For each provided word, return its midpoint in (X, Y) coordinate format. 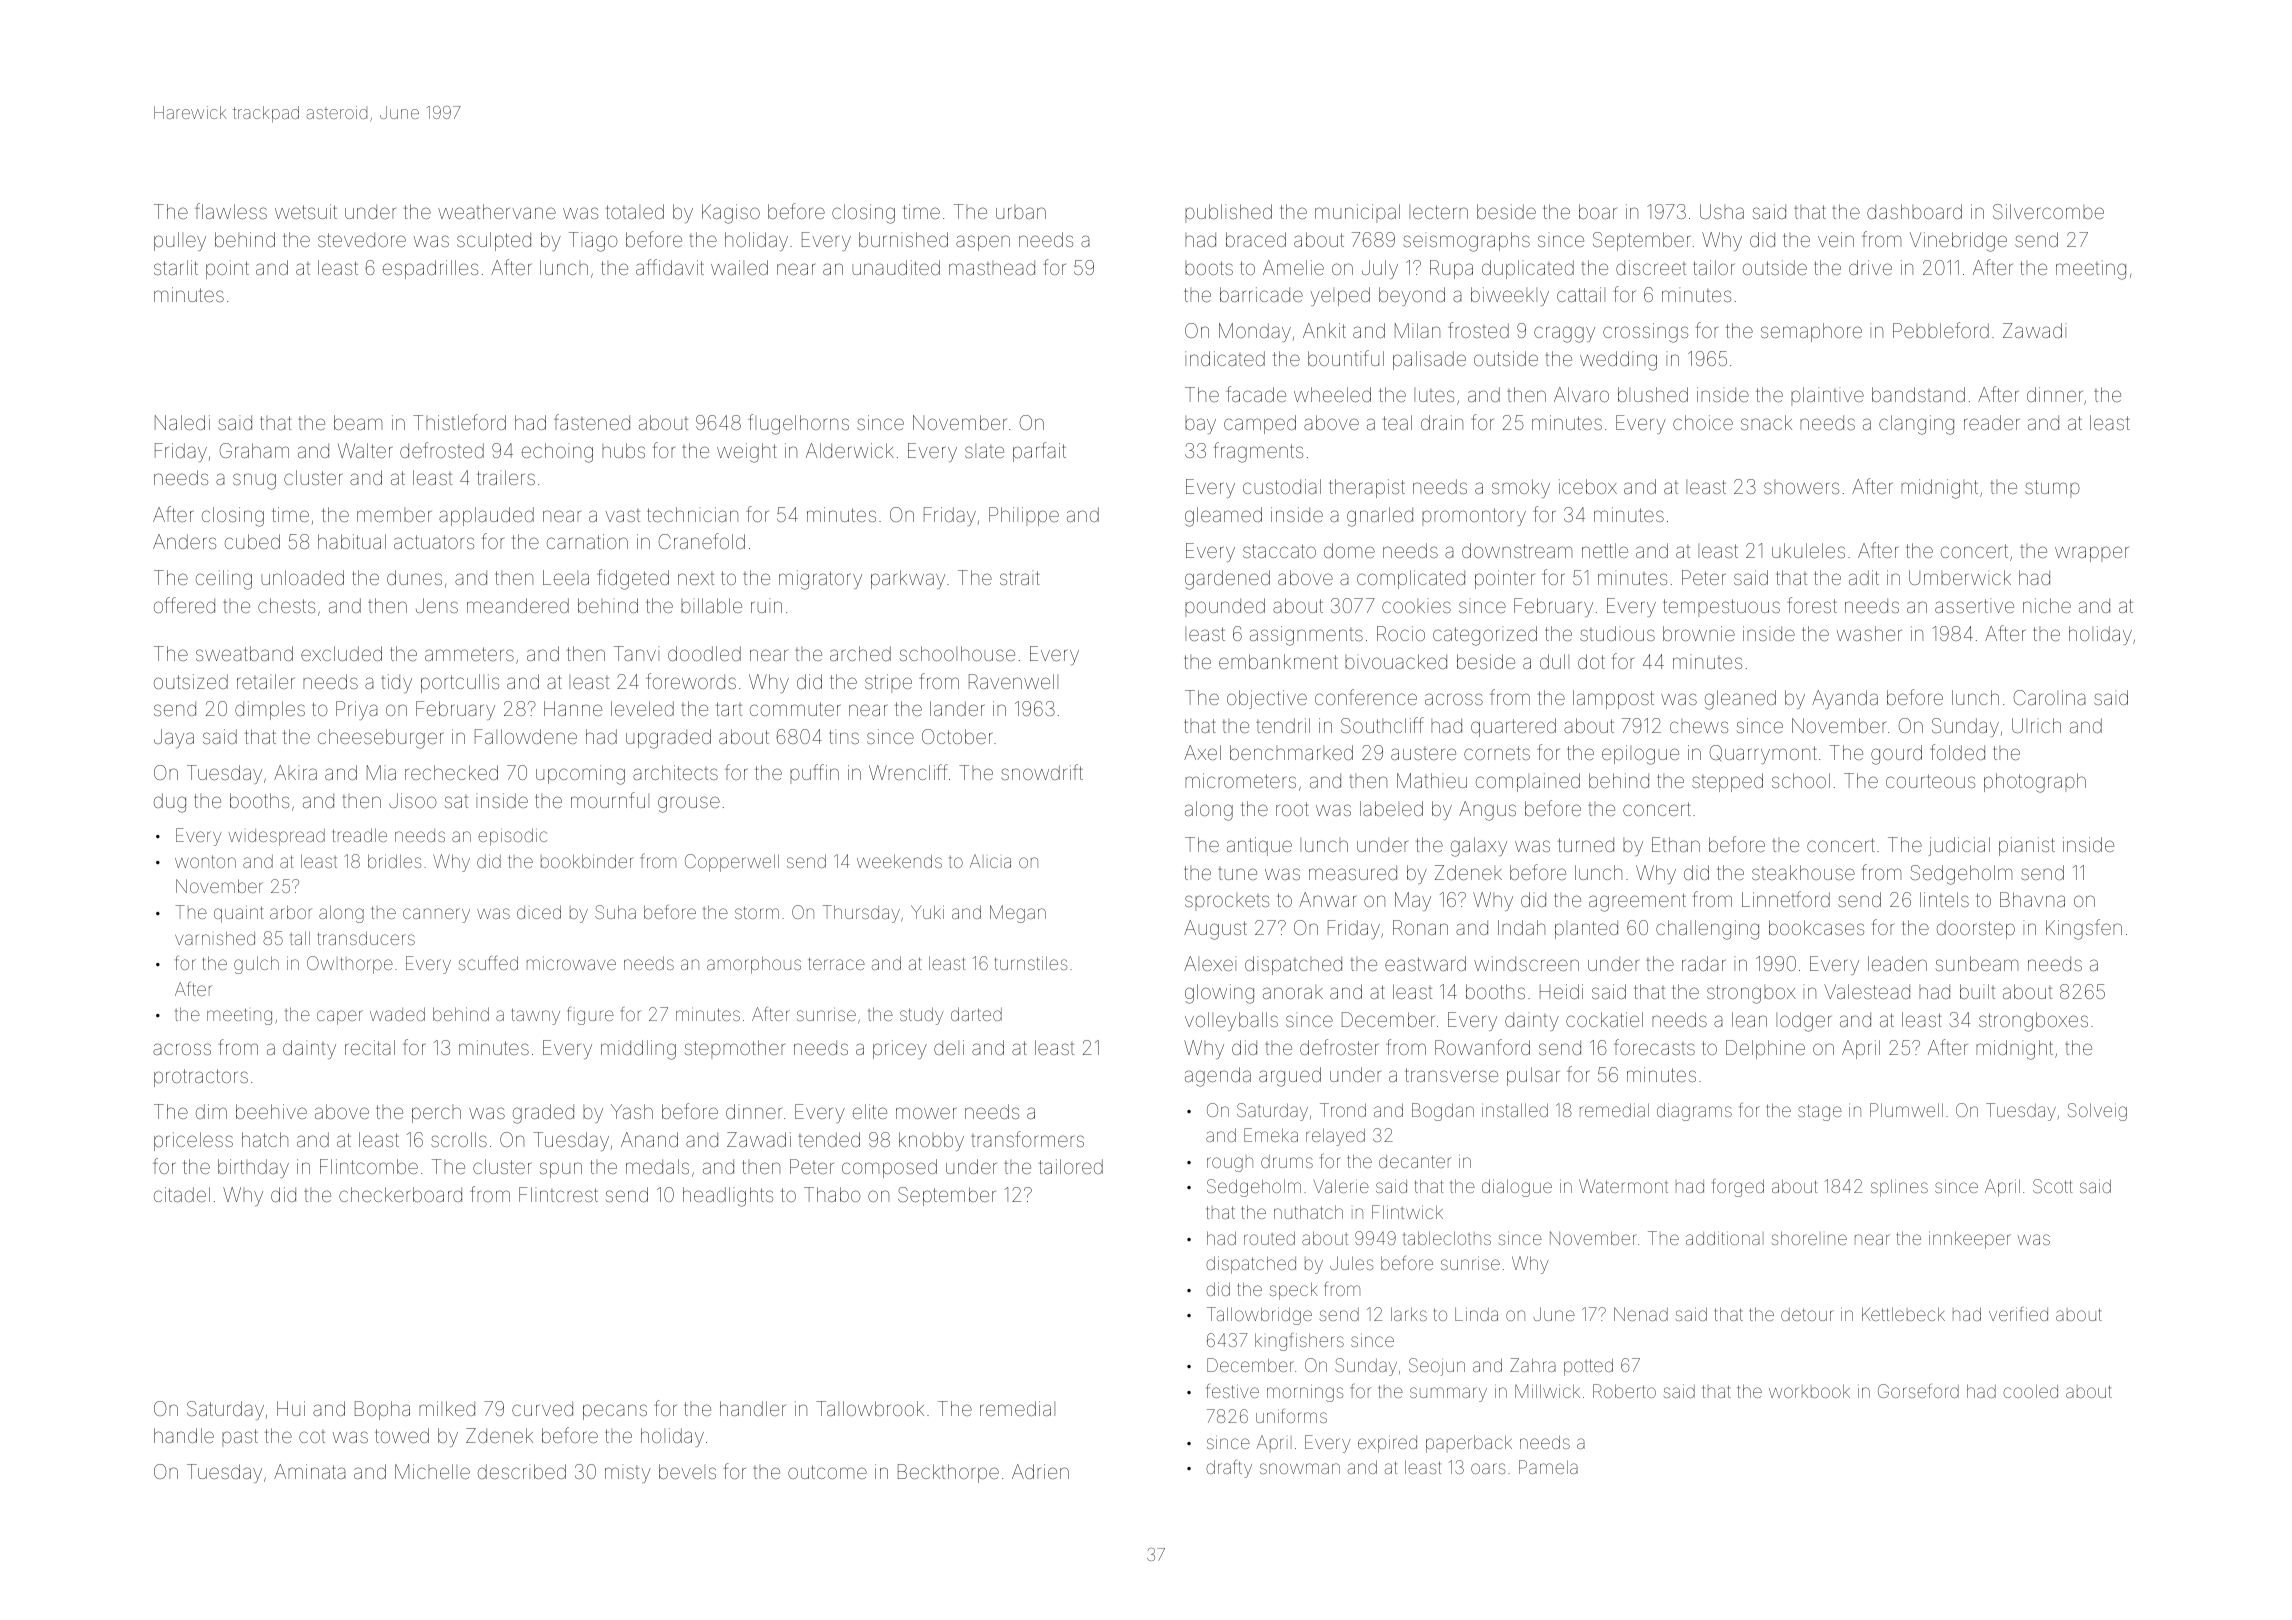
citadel (182, 1194)
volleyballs (1231, 1021)
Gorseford (1918, 1391)
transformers (1027, 1139)
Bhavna (2032, 899)
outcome (827, 1472)
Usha (1722, 211)
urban (1021, 212)
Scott (2052, 1186)
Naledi (182, 422)
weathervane (497, 211)
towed (402, 1435)
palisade (1429, 360)
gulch (256, 965)
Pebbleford (1941, 330)
